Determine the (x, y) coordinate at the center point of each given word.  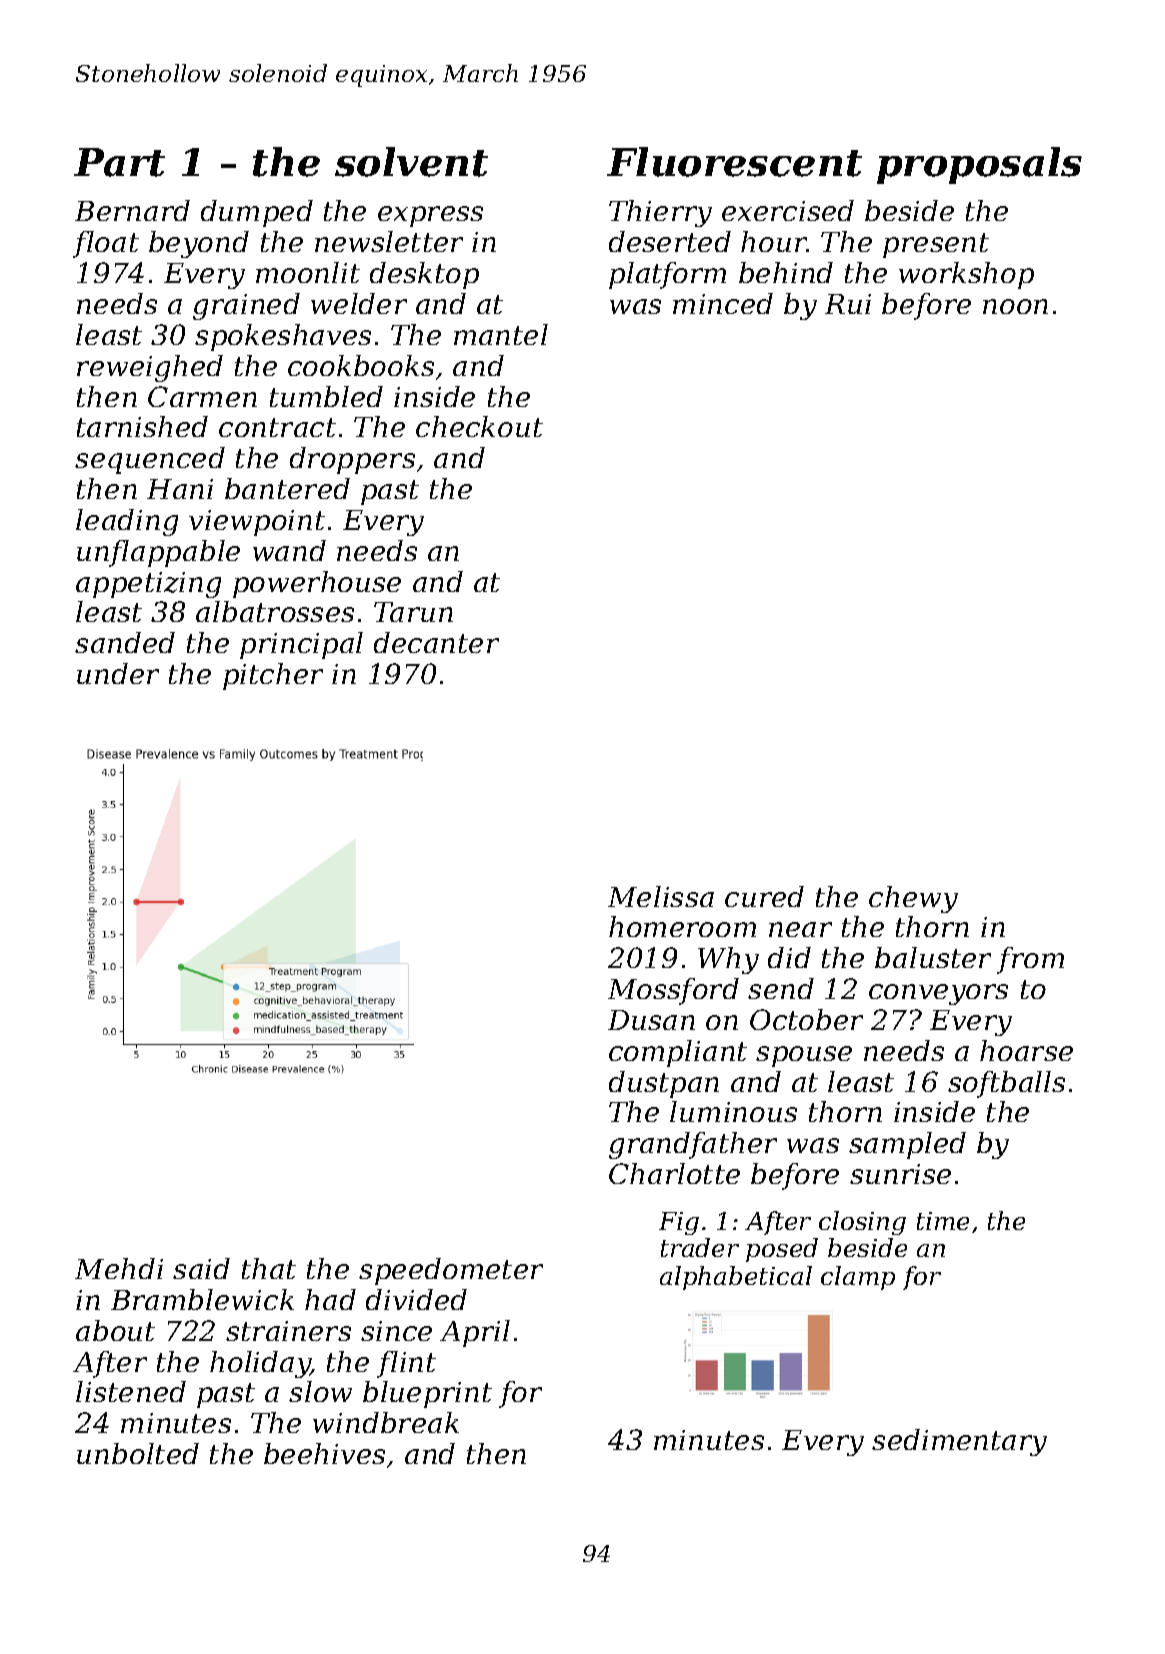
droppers (352, 460)
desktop (424, 275)
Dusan (651, 1020)
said (201, 1268)
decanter (436, 642)
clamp (858, 1278)
